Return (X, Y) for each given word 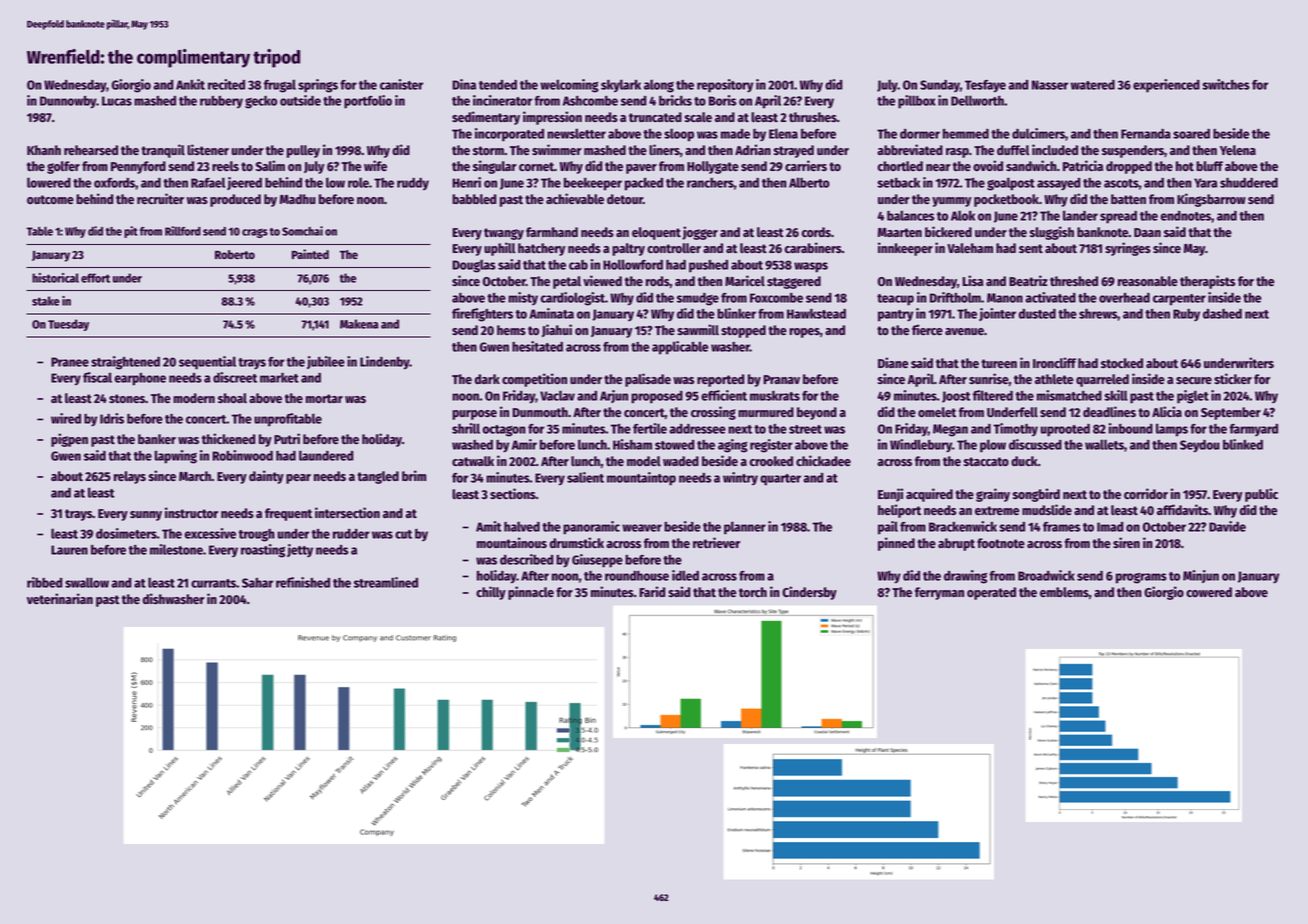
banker (157, 439)
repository (725, 86)
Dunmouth (540, 412)
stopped (743, 331)
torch (753, 592)
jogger (700, 233)
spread (1118, 217)
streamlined (386, 582)
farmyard (1253, 430)
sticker (1233, 378)
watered (1093, 85)
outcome (50, 199)
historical (55, 278)
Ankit (190, 84)
